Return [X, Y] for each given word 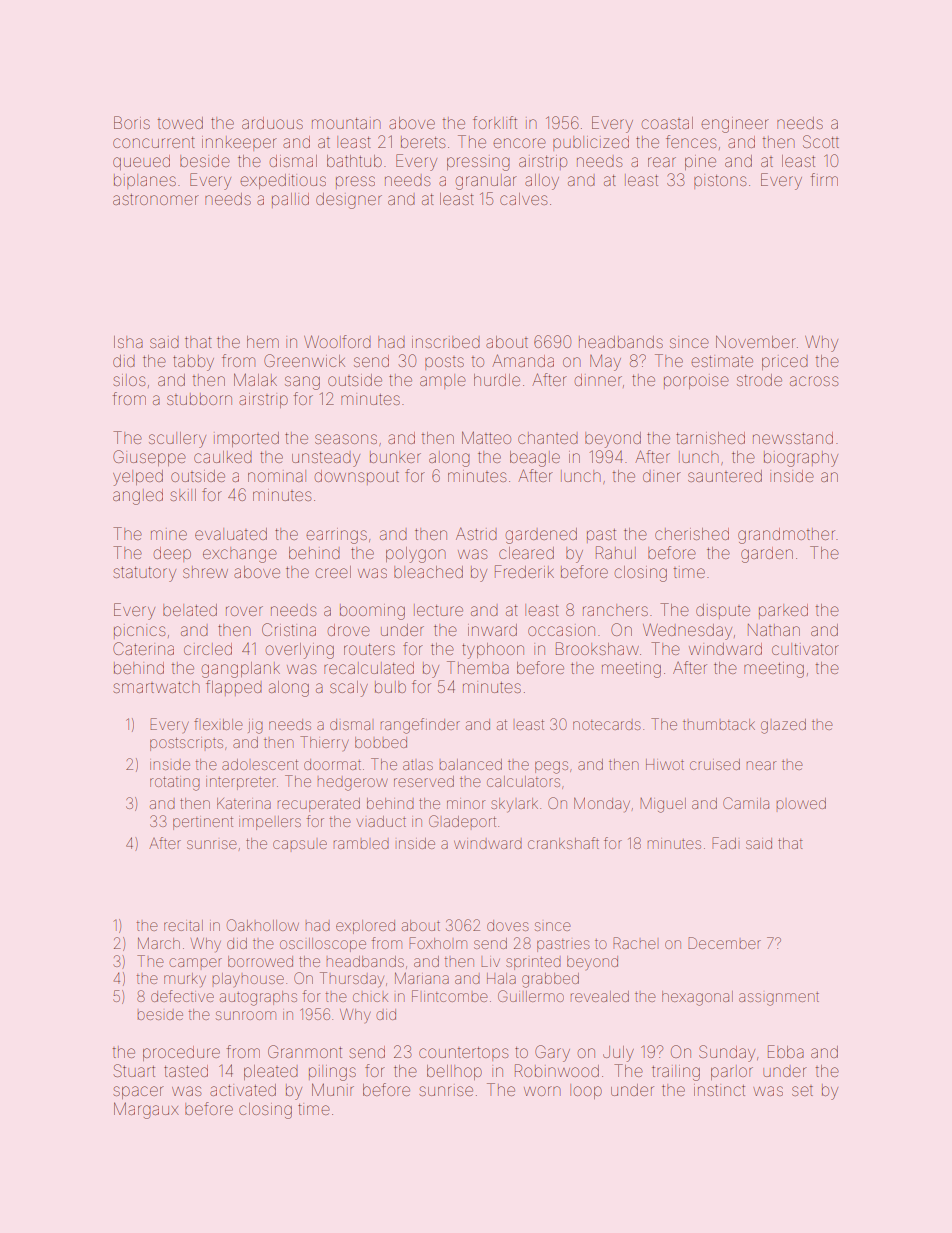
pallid [290, 200]
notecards [607, 725]
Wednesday [687, 631]
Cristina [289, 629]
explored [365, 927]
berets [423, 142]
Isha [128, 342]
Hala [501, 978]
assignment [779, 999]
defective [182, 996]
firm [824, 179]
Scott [821, 141]
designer [349, 201]
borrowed [260, 961]
